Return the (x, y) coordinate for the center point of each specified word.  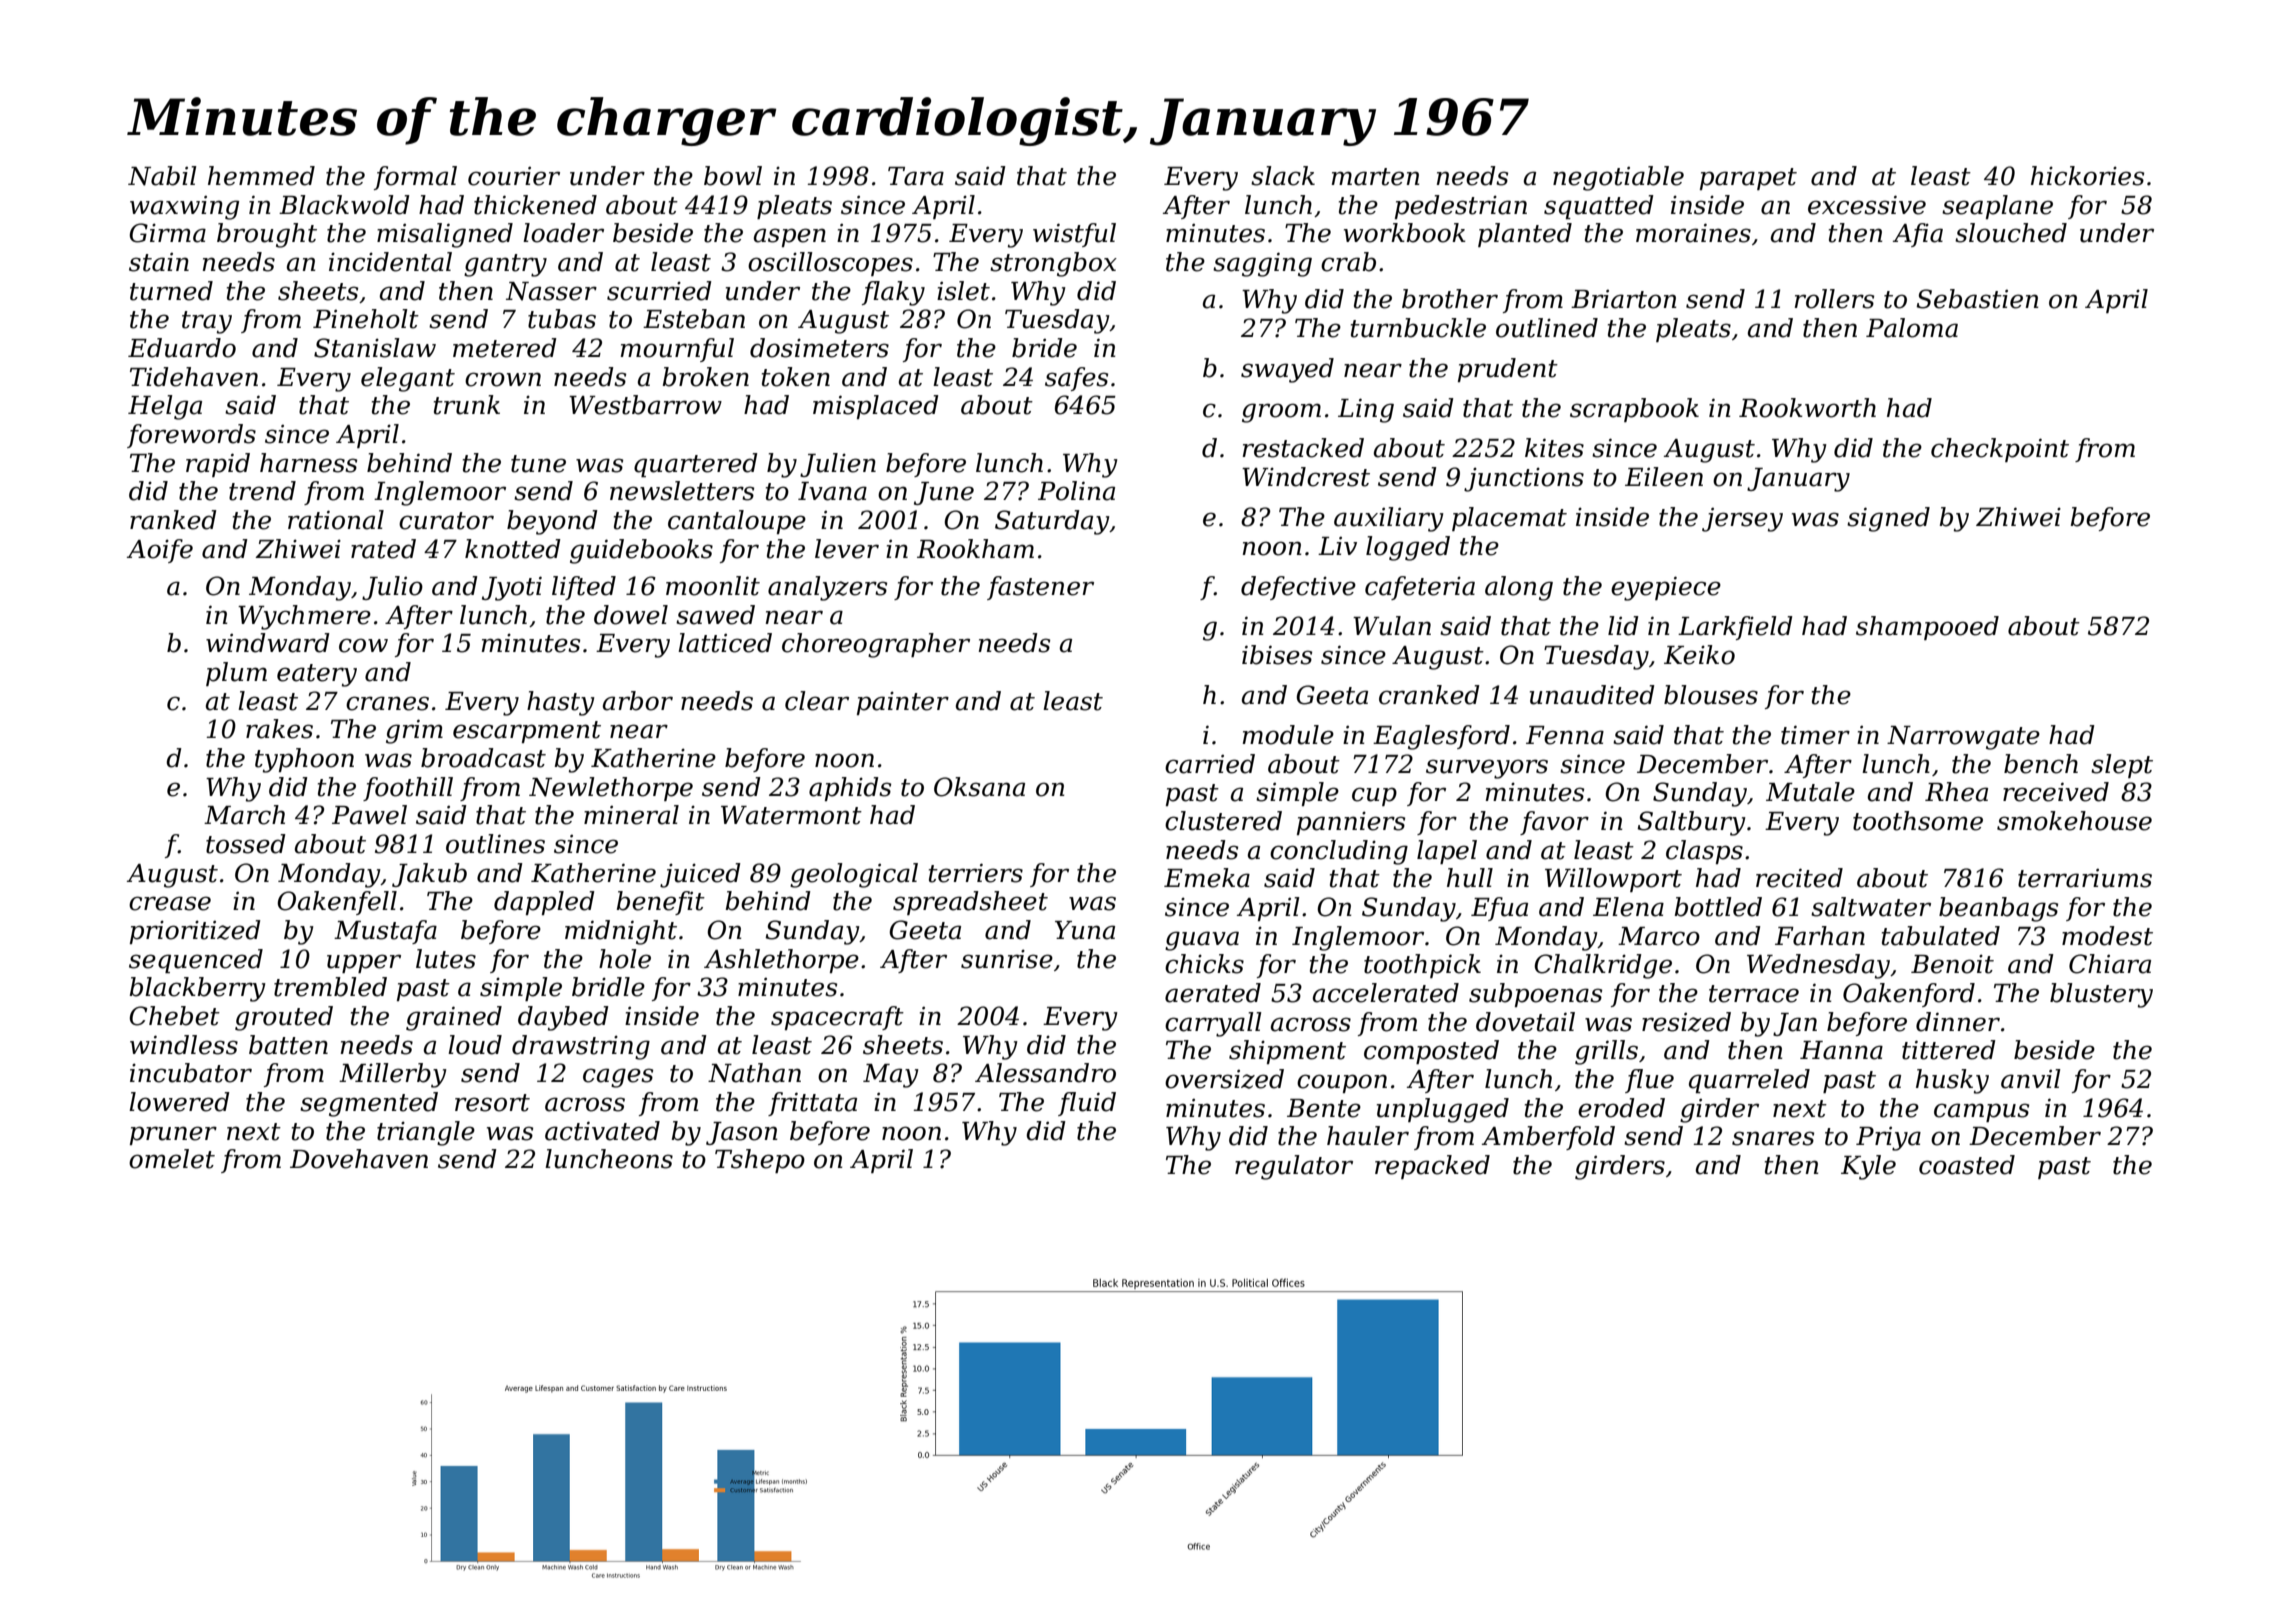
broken (705, 377)
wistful (1074, 235)
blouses (1711, 695)
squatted (1599, 207)
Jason (742, 1133)
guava (1202, 941)
